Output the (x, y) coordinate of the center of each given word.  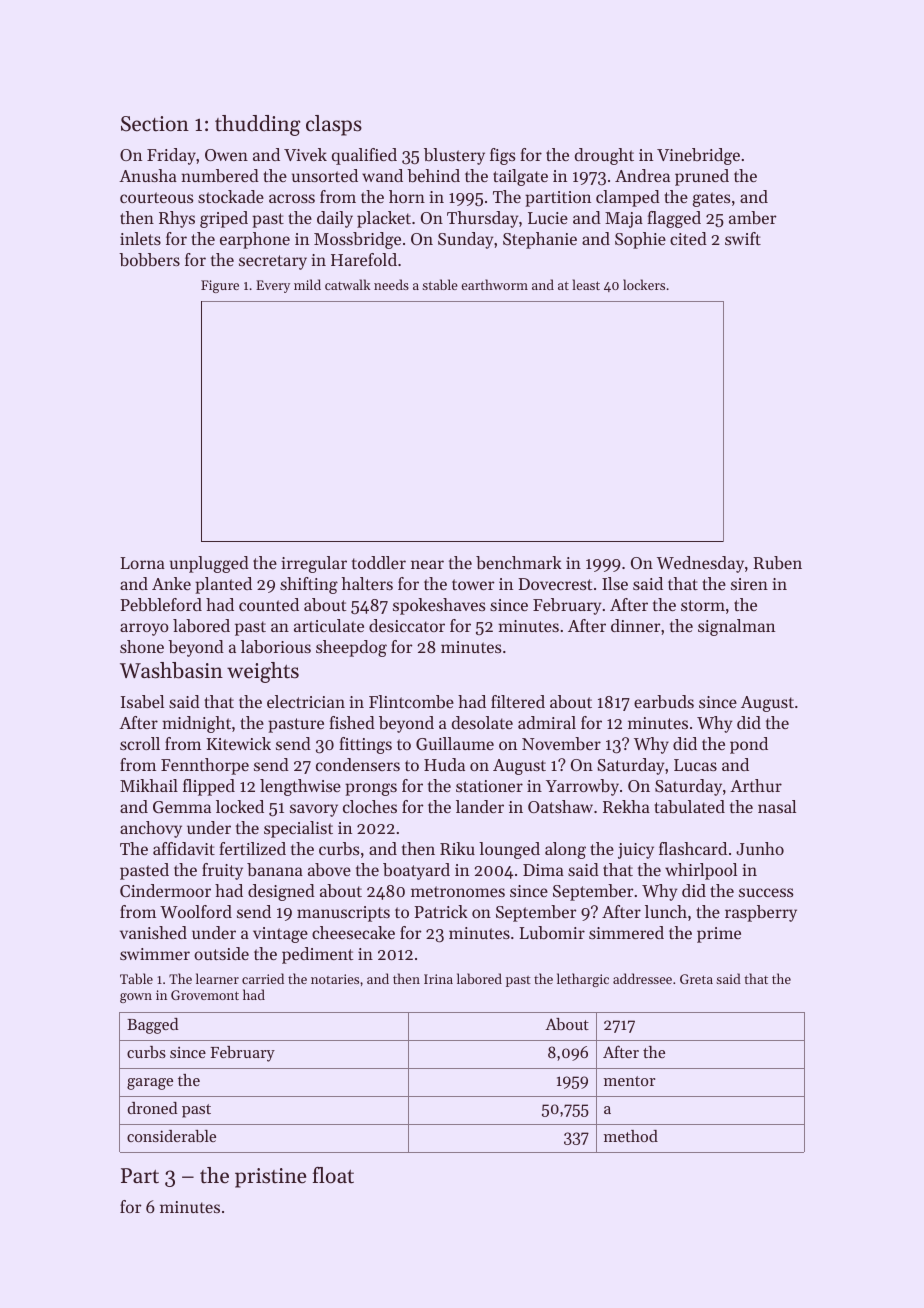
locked (240, 806)
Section (155, 124)
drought (604, 156)
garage (150, 1084)
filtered (518, 701)
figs (502, 156)
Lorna (142, 563)
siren (749, 584)
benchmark (519, 562)
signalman (736, 627)
